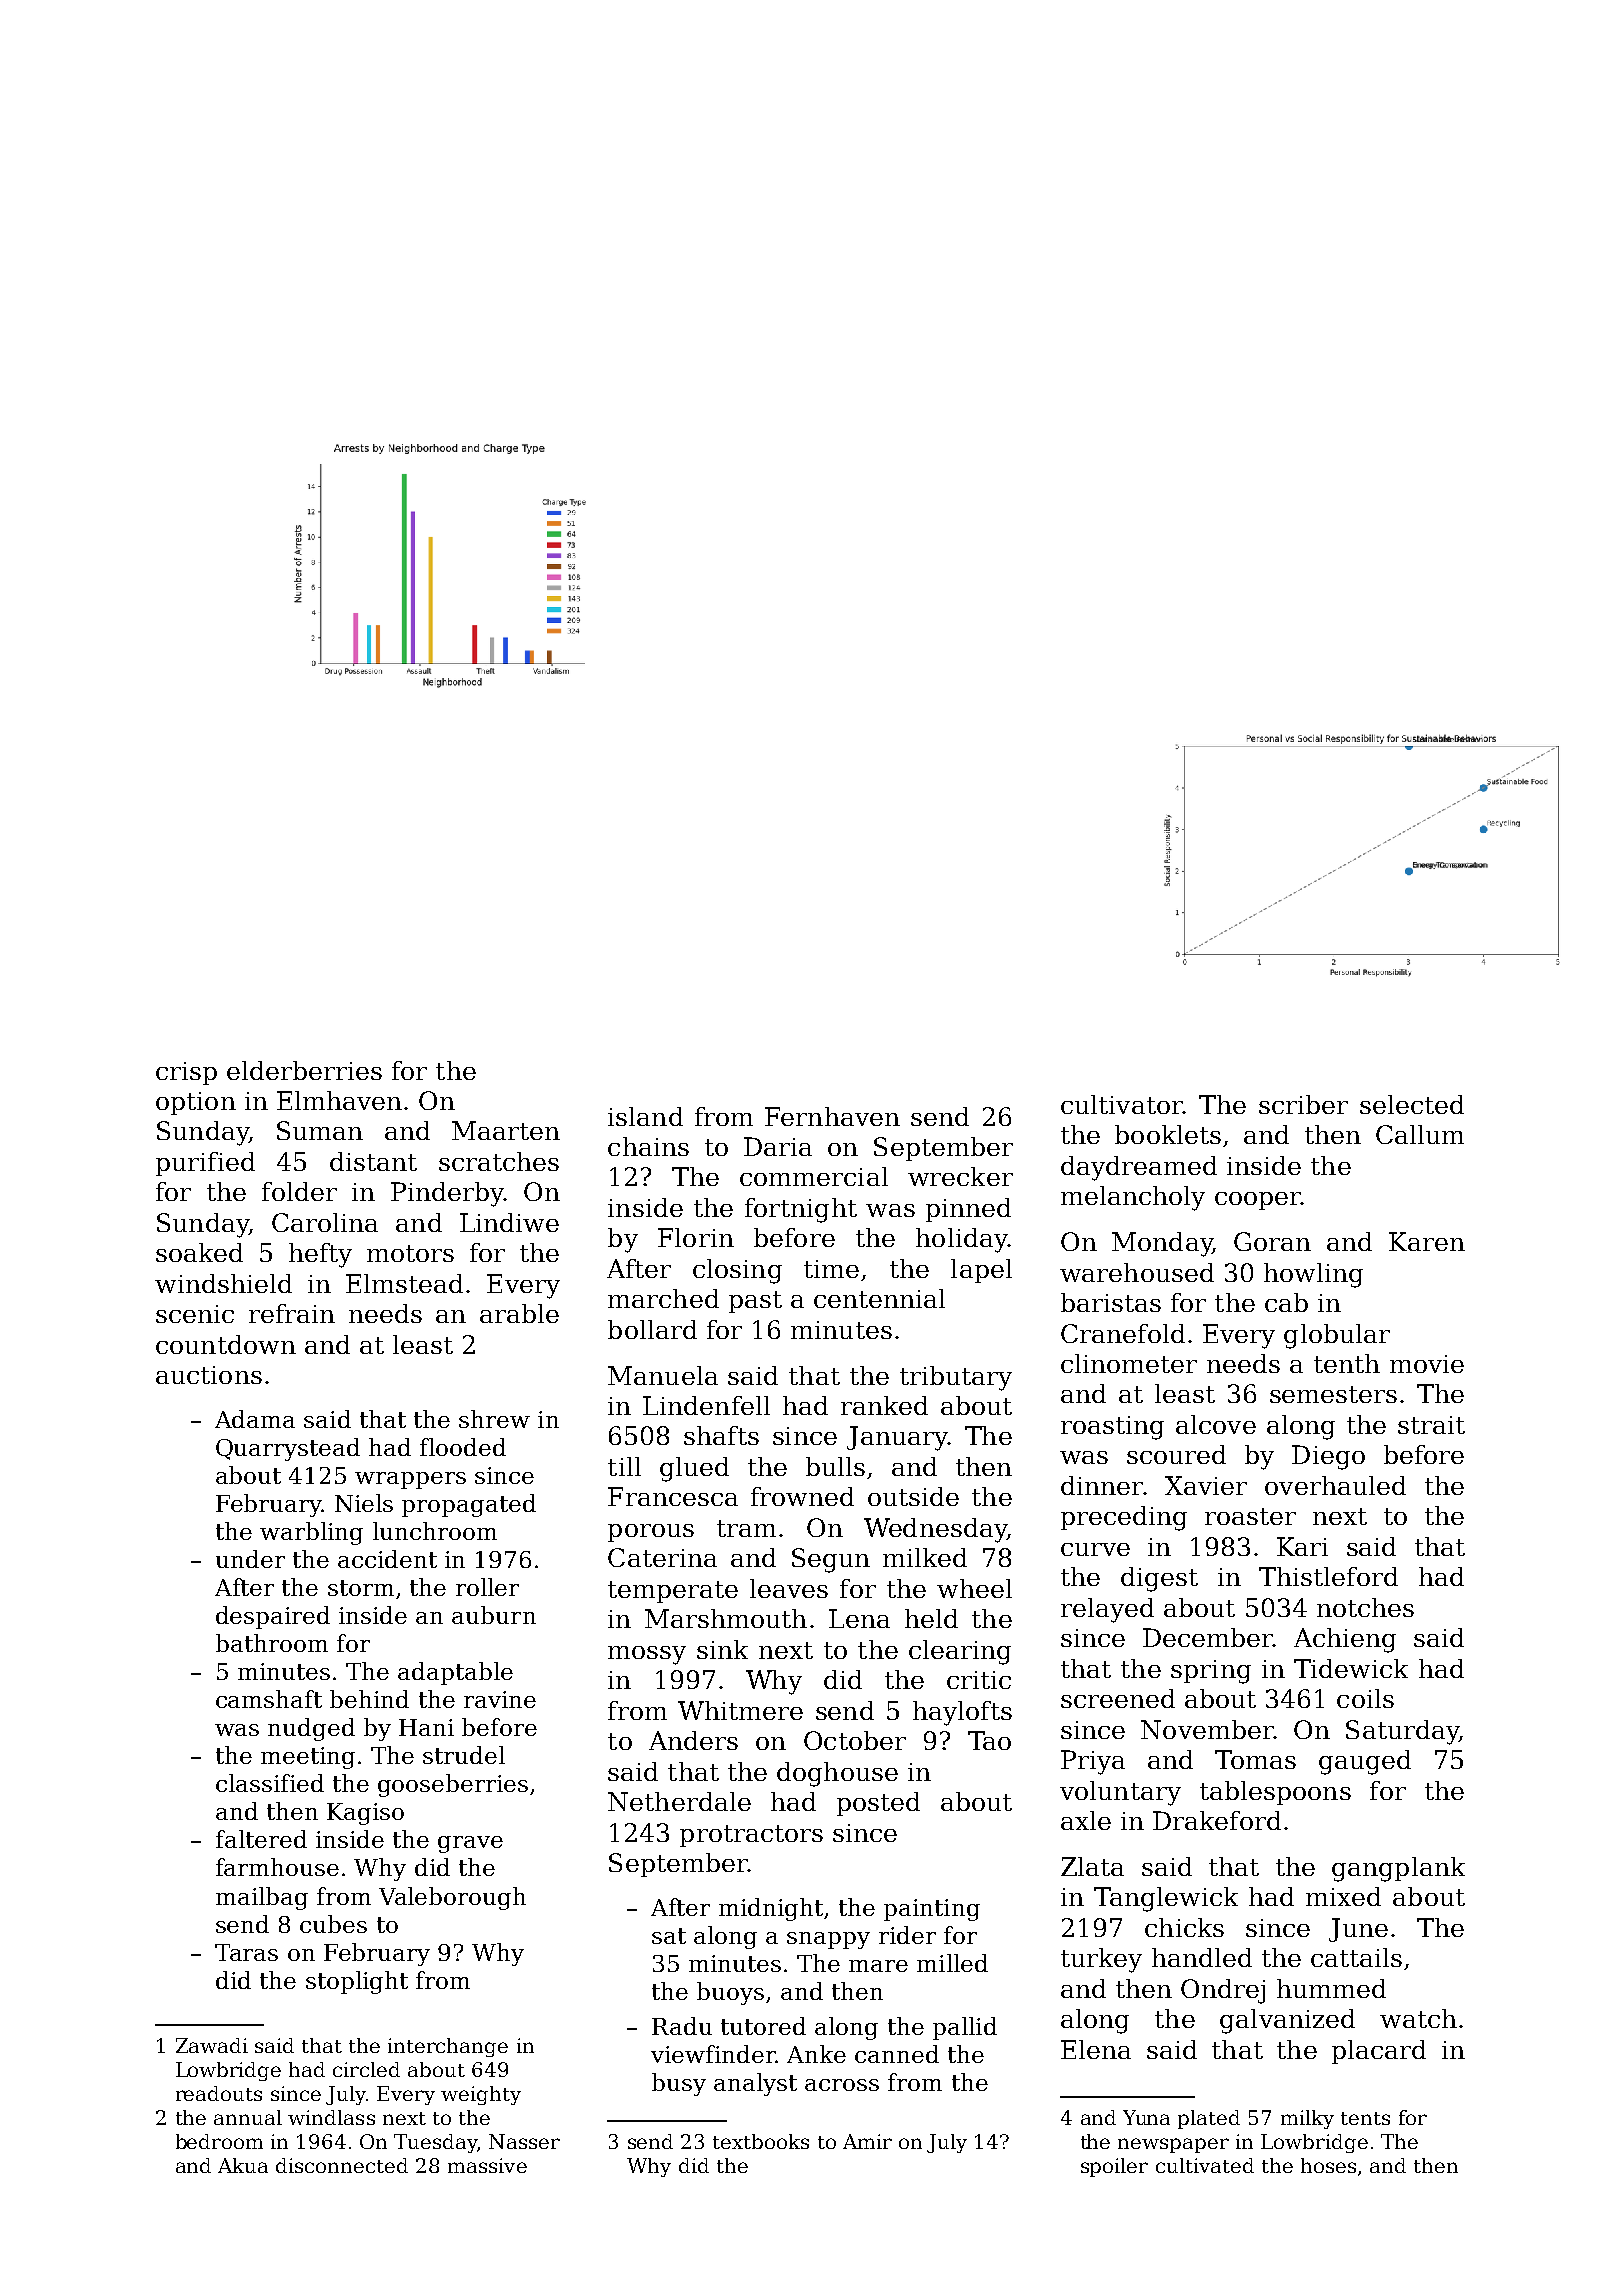 This image has height=2292, width=1620. Describe the element at coordinates (1303, 1104) in the image. I see `scriber` at that location.
